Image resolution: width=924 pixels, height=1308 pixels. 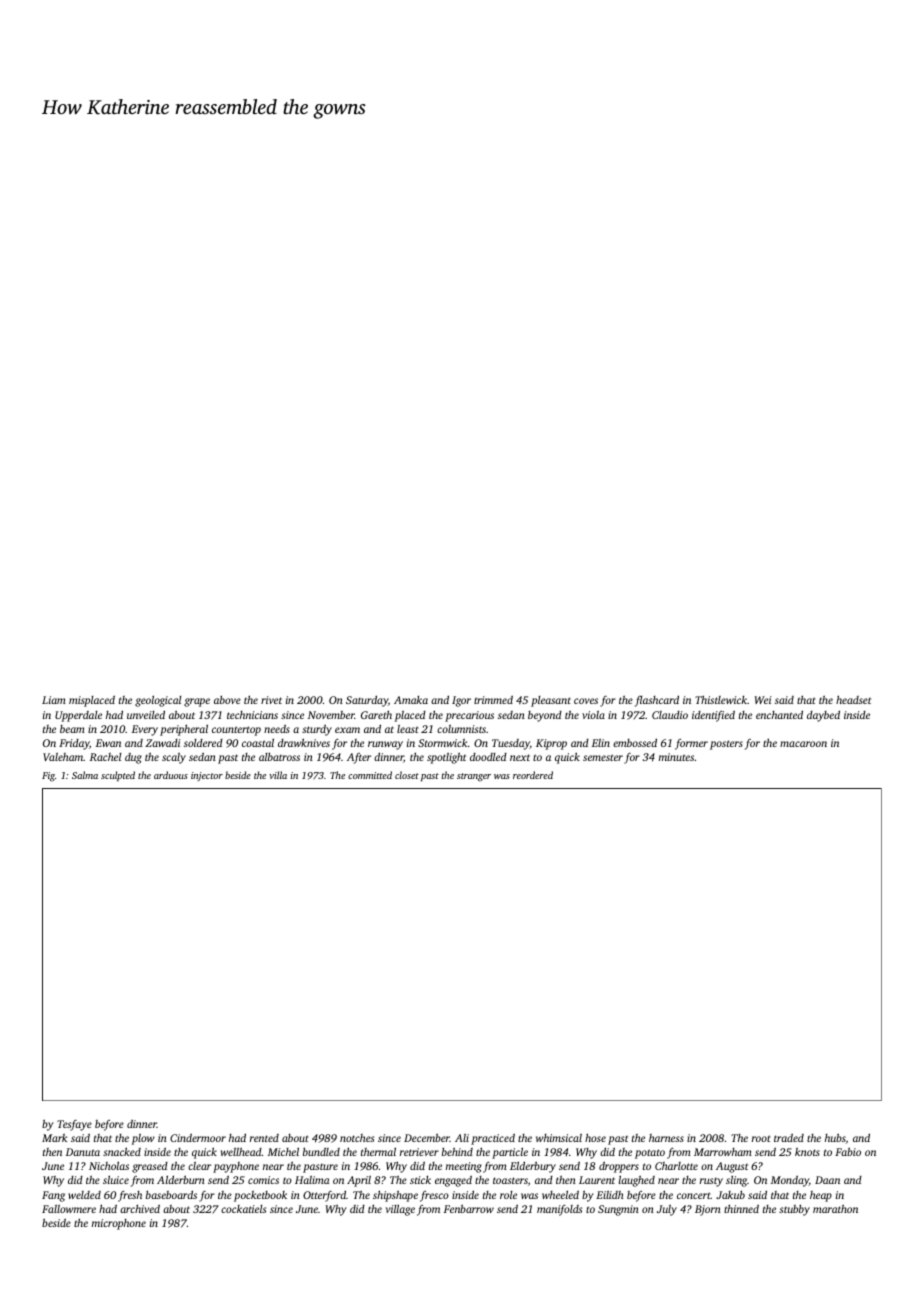 What do you see at coordinates (419, 1152) in the document?
I see `retriever` at bounding box center [419, 1152].
